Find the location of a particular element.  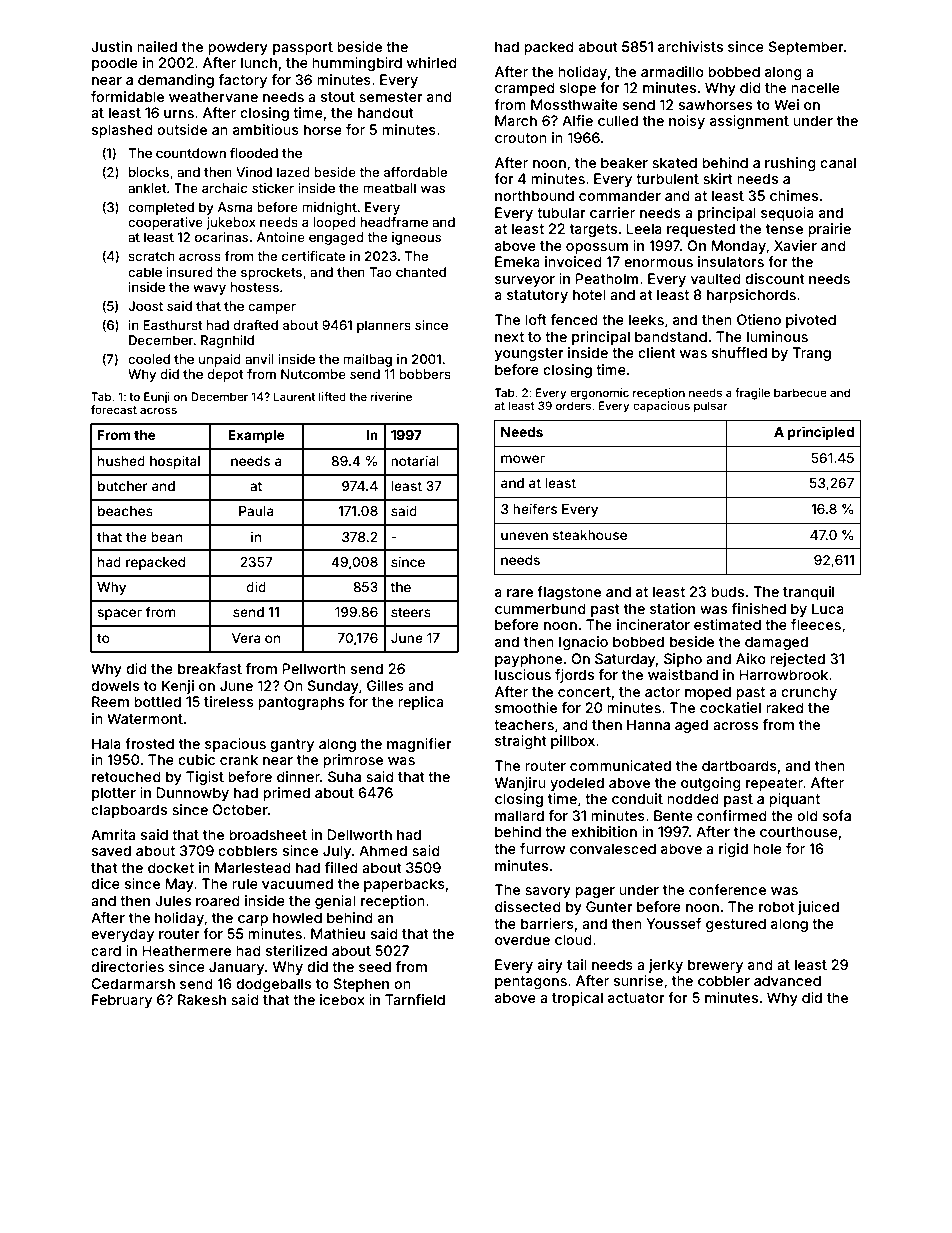

handout is located at coordinates (386, 112).
